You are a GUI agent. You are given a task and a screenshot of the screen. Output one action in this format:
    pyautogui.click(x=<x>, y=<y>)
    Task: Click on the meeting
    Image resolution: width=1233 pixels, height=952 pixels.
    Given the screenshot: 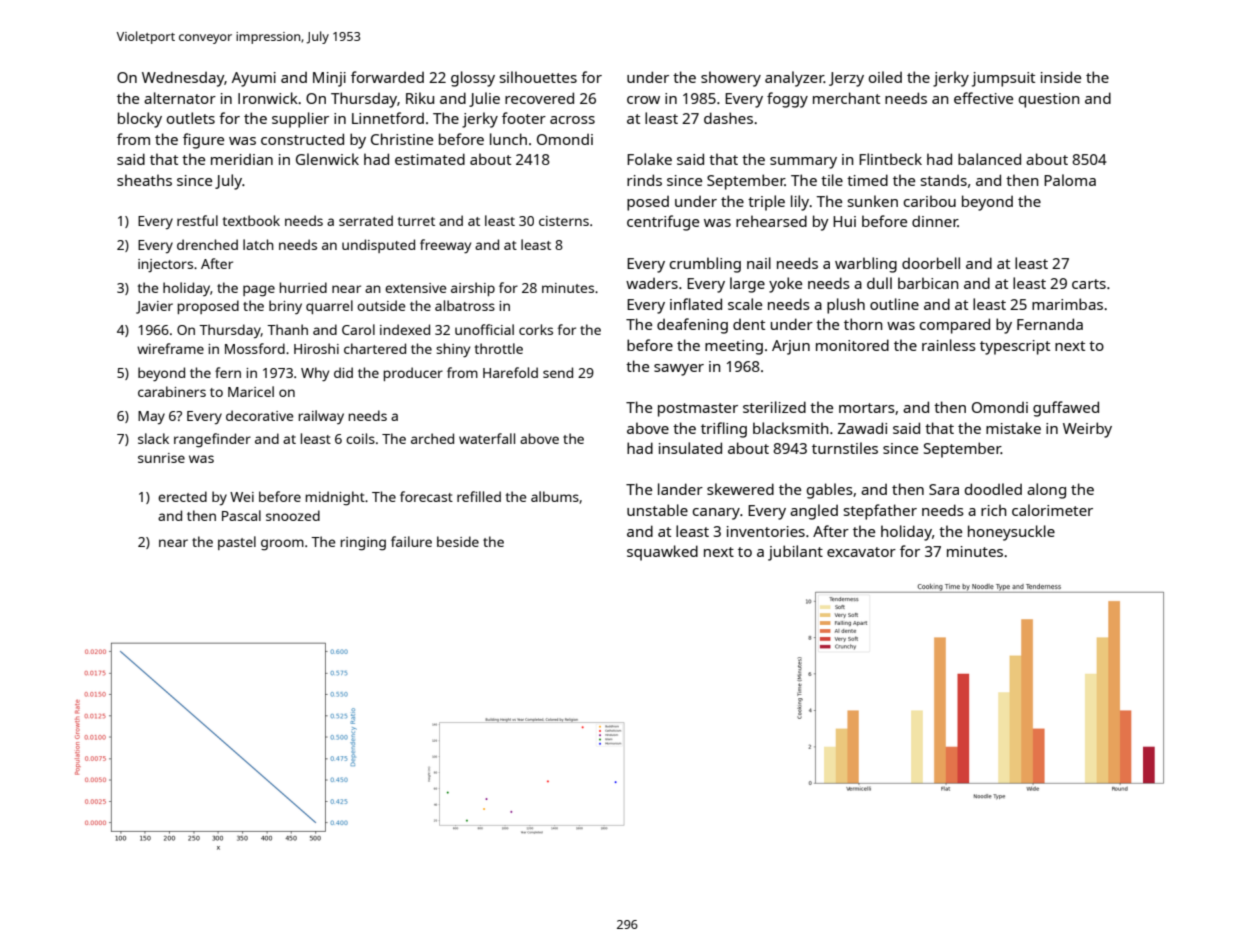 What is the action you would take?
    pyautogui.click(x=734, y=347)
